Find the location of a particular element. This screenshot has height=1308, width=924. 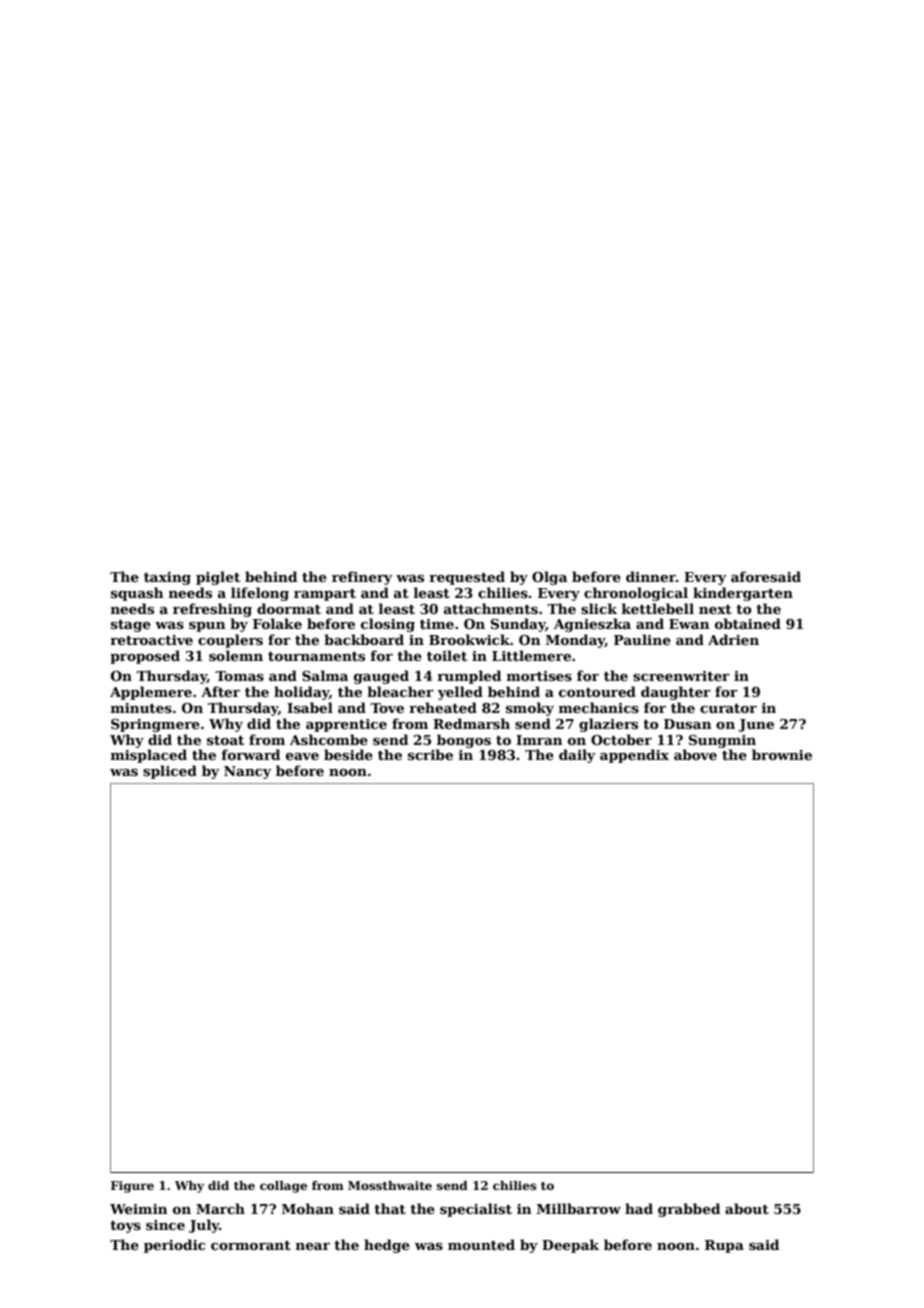

spliced is located at coordinates (170, 772).
